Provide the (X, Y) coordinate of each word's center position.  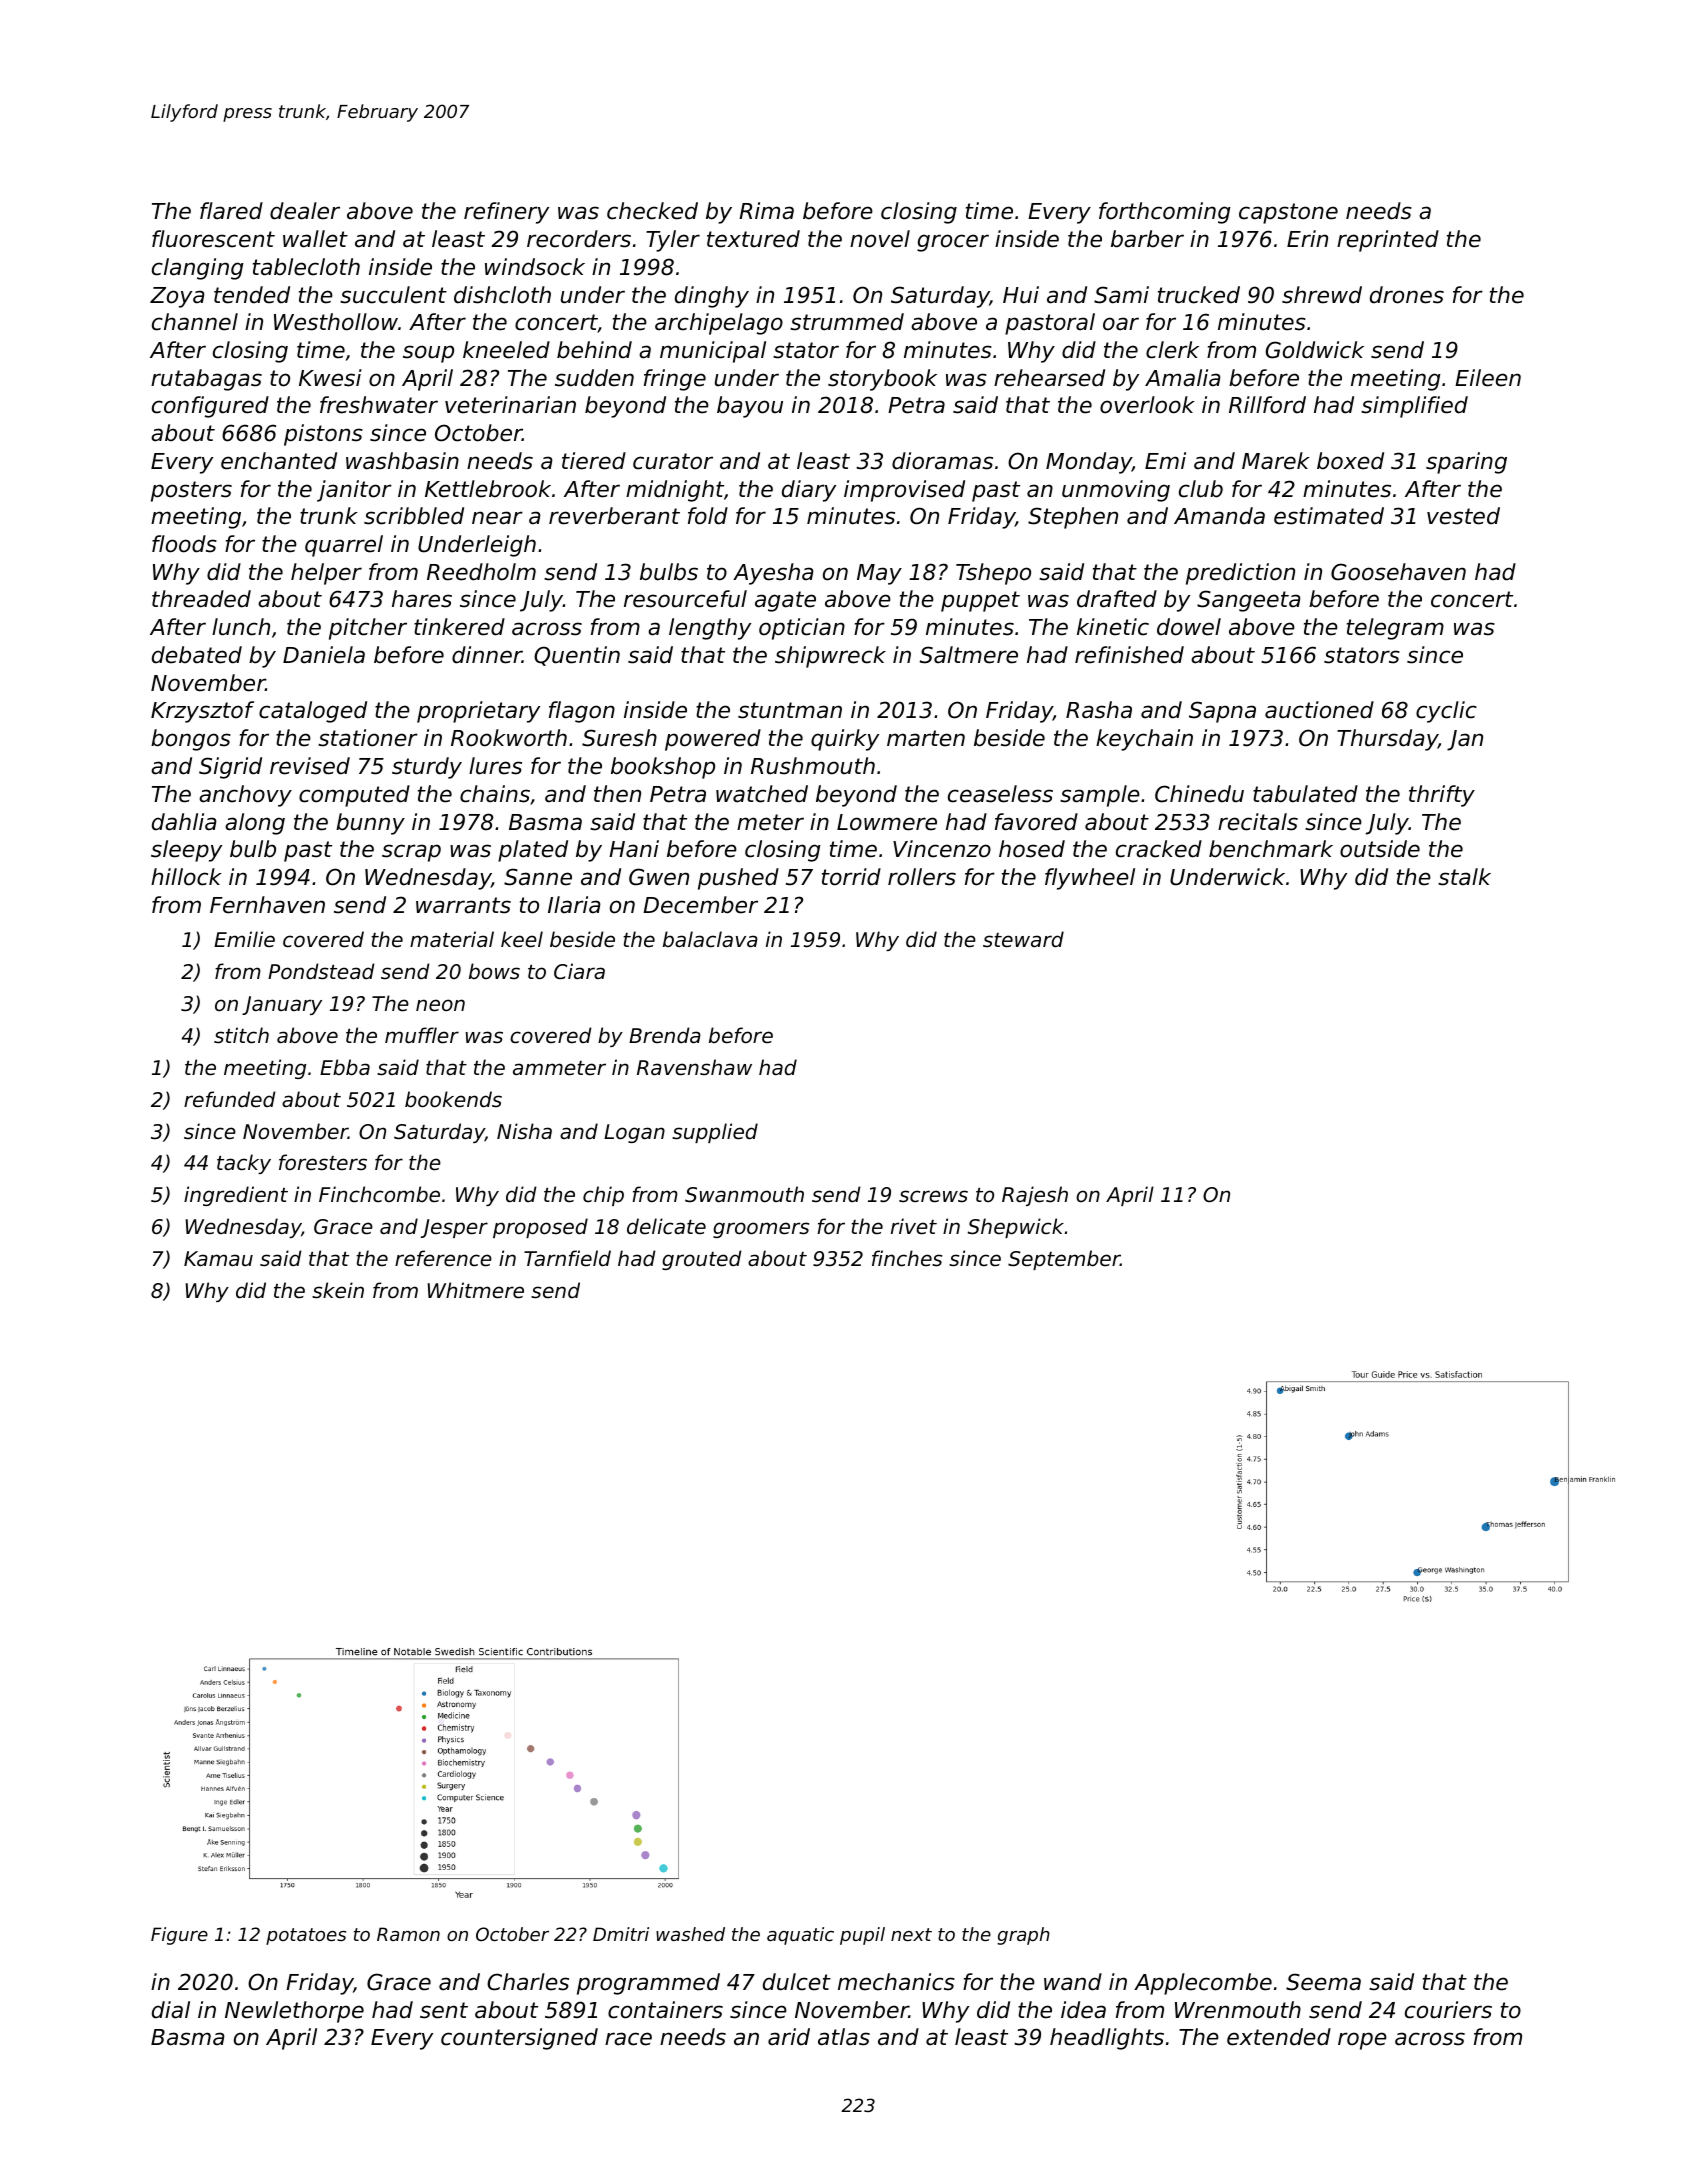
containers (665, 2010)
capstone (1288, 213)
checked (652, 211)
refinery (506, 213)
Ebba (345, 1067)
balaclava (710, 939)
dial (171, 2010)
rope (1362, 2041)
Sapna (1222, 712)
